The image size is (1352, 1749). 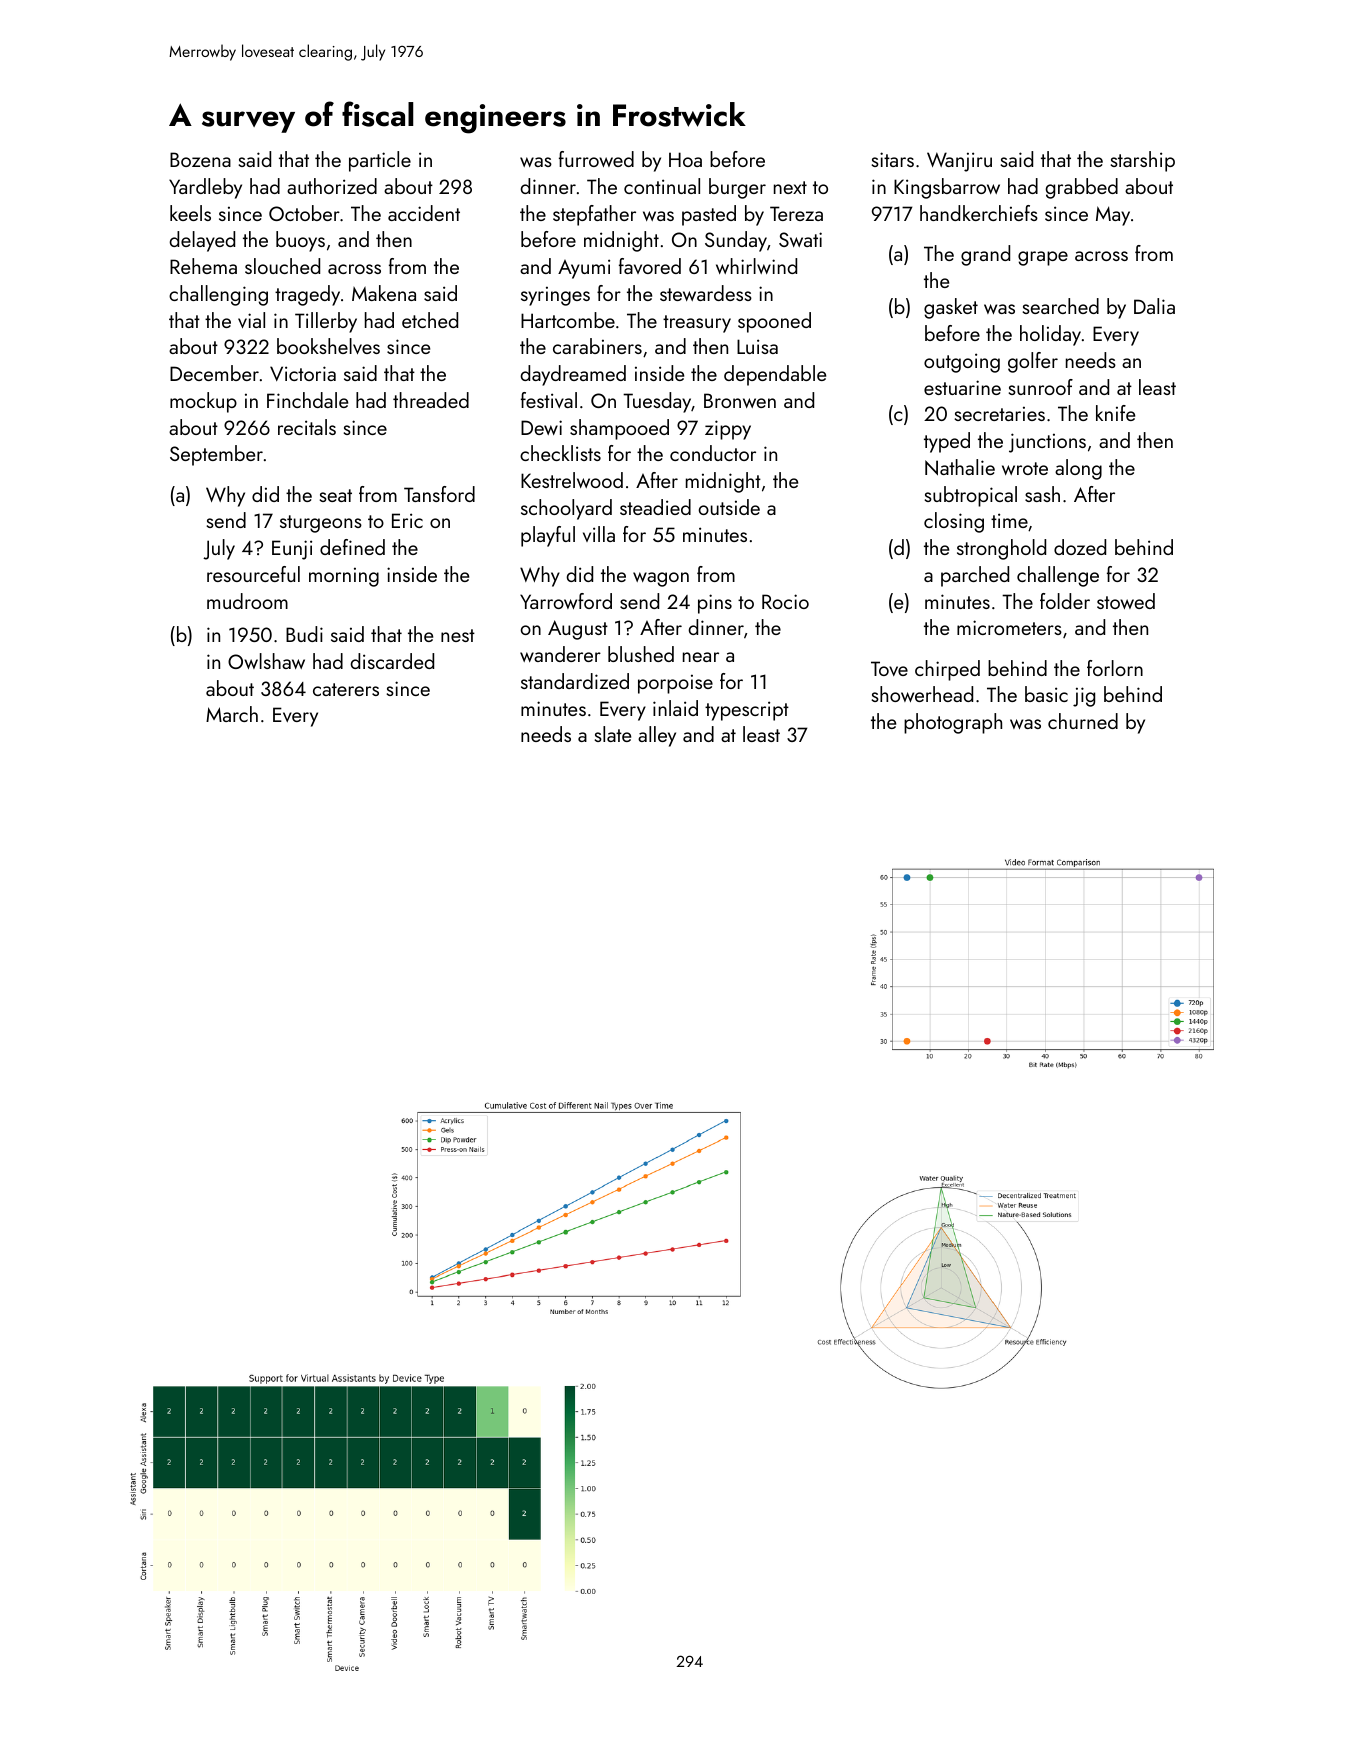 What do you see at coordinates (1154, 306) in the page?
I see `Dalia` at bounding box center [1154, 306].
